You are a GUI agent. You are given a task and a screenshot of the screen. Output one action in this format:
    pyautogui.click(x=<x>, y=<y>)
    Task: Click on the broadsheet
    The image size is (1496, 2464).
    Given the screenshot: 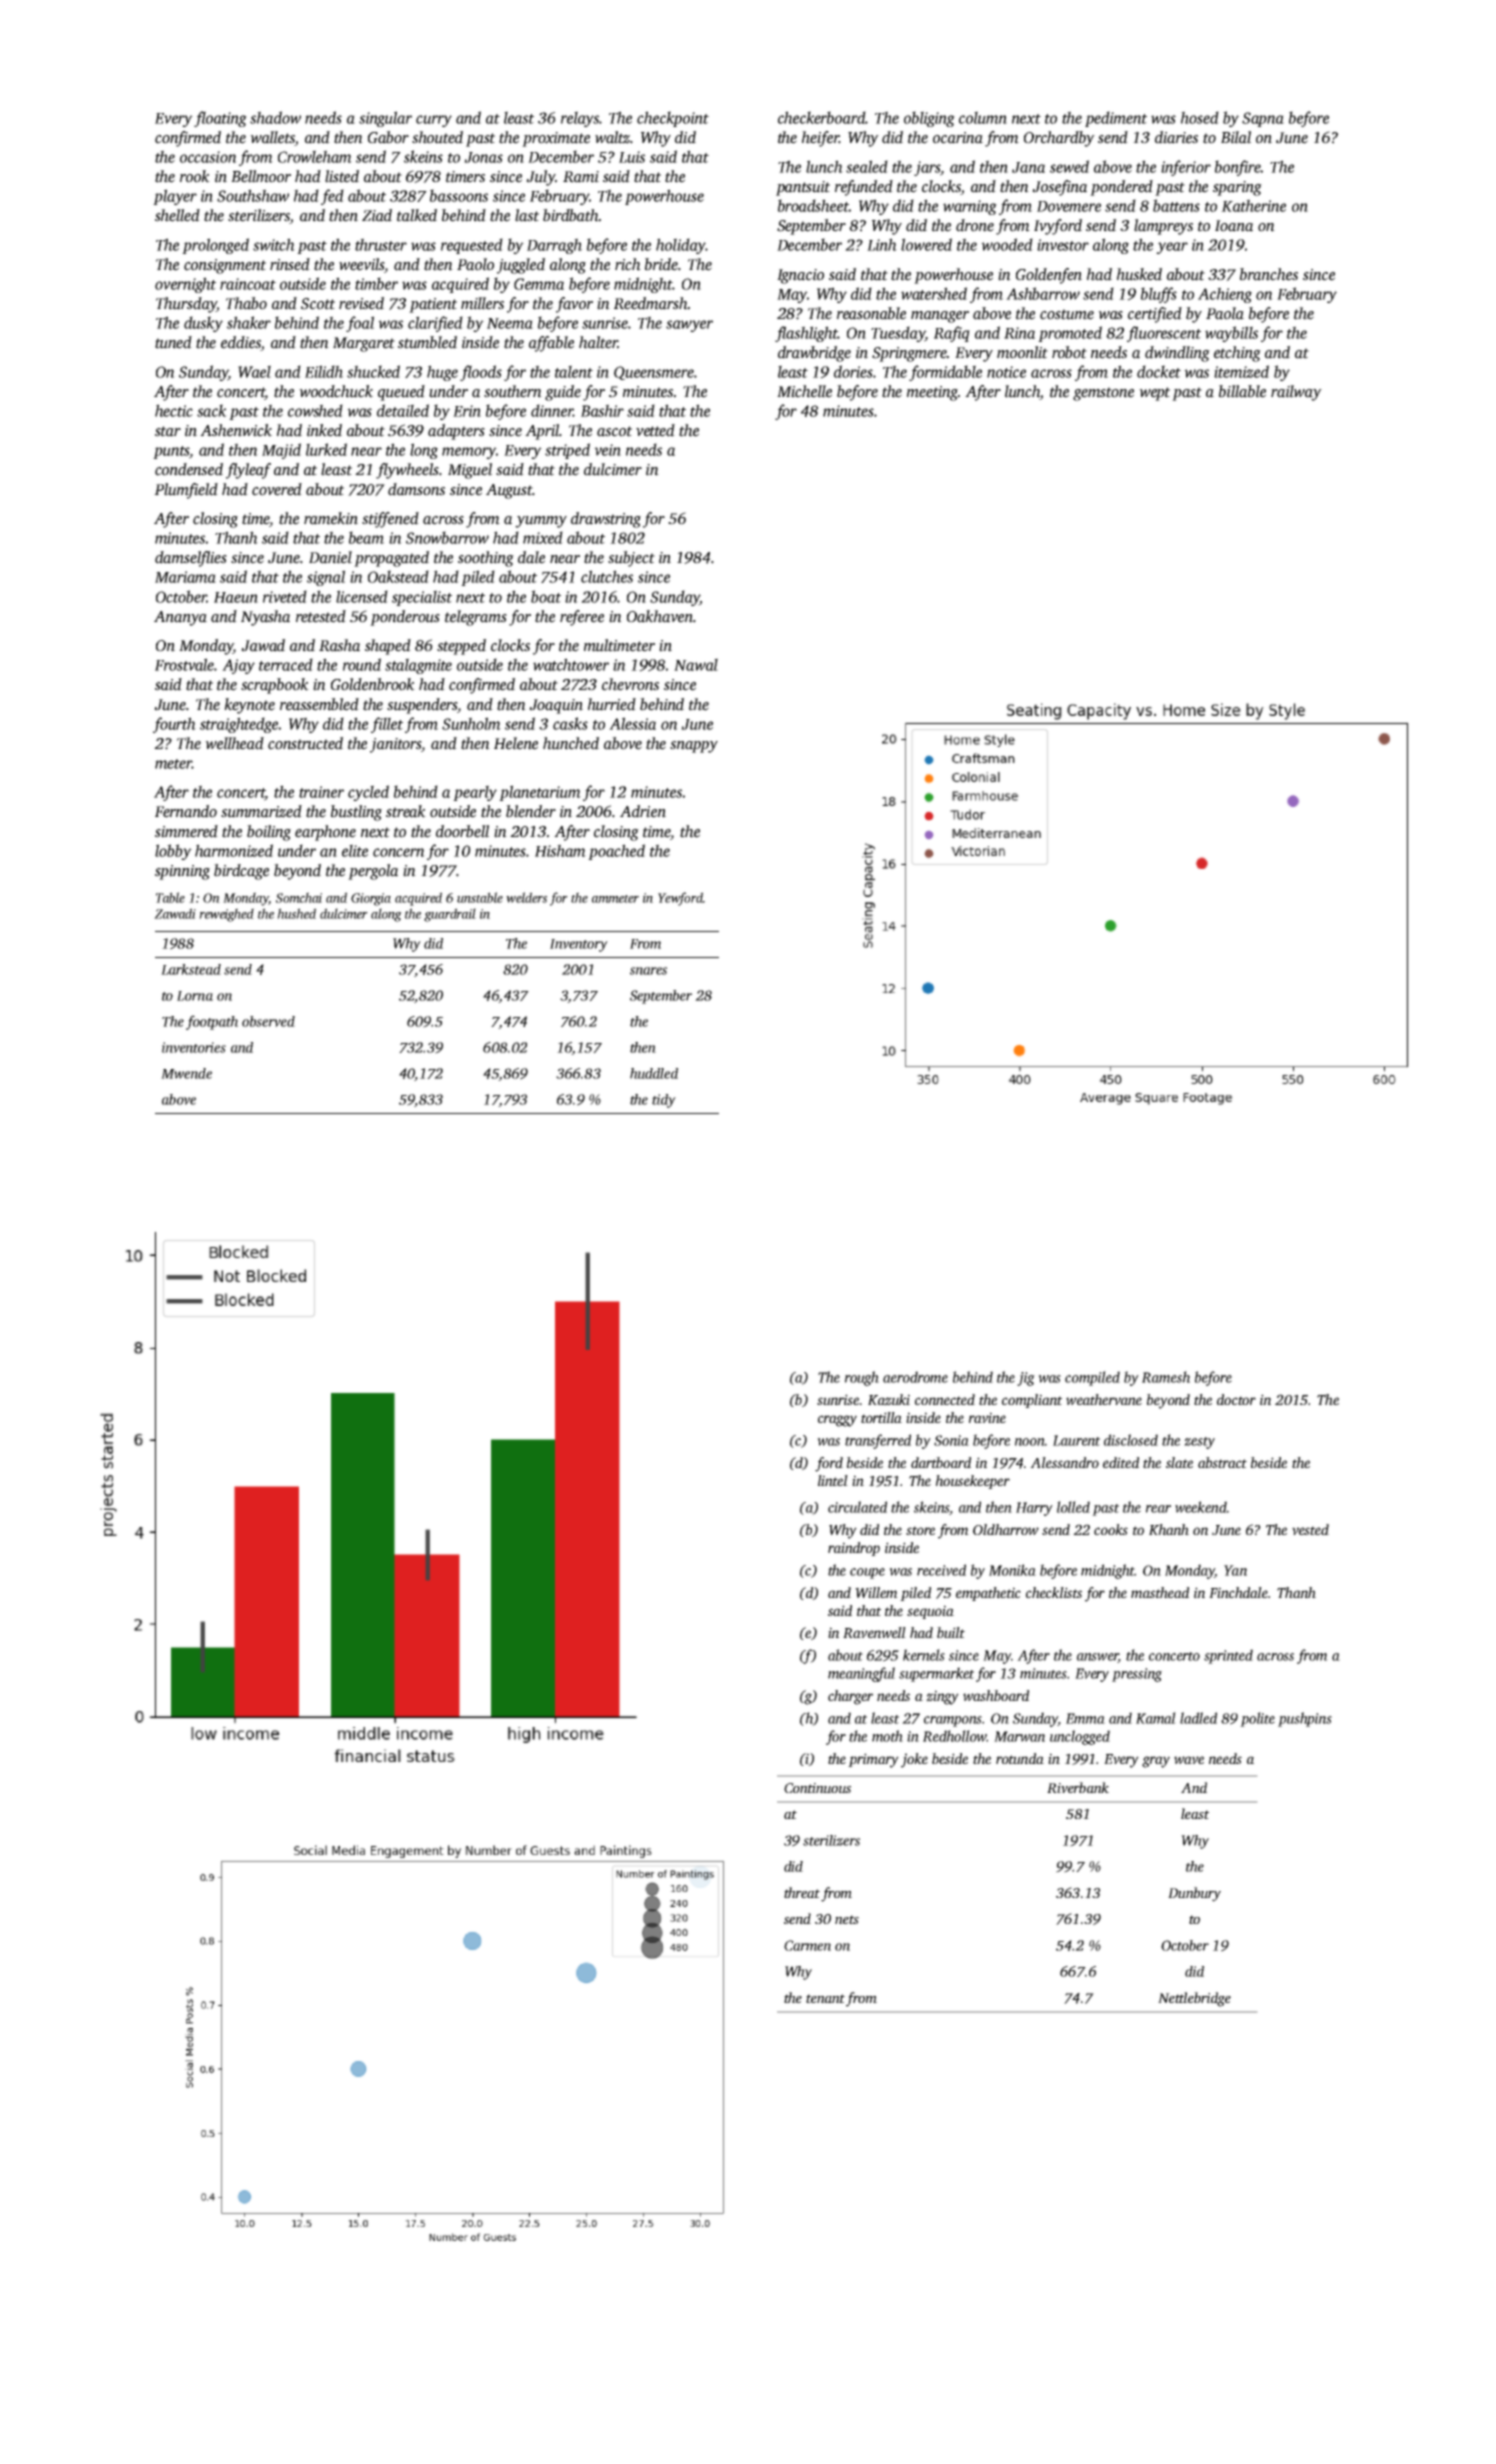 What is the action you would take?
    pyautogui.click(x=813, y=205)
